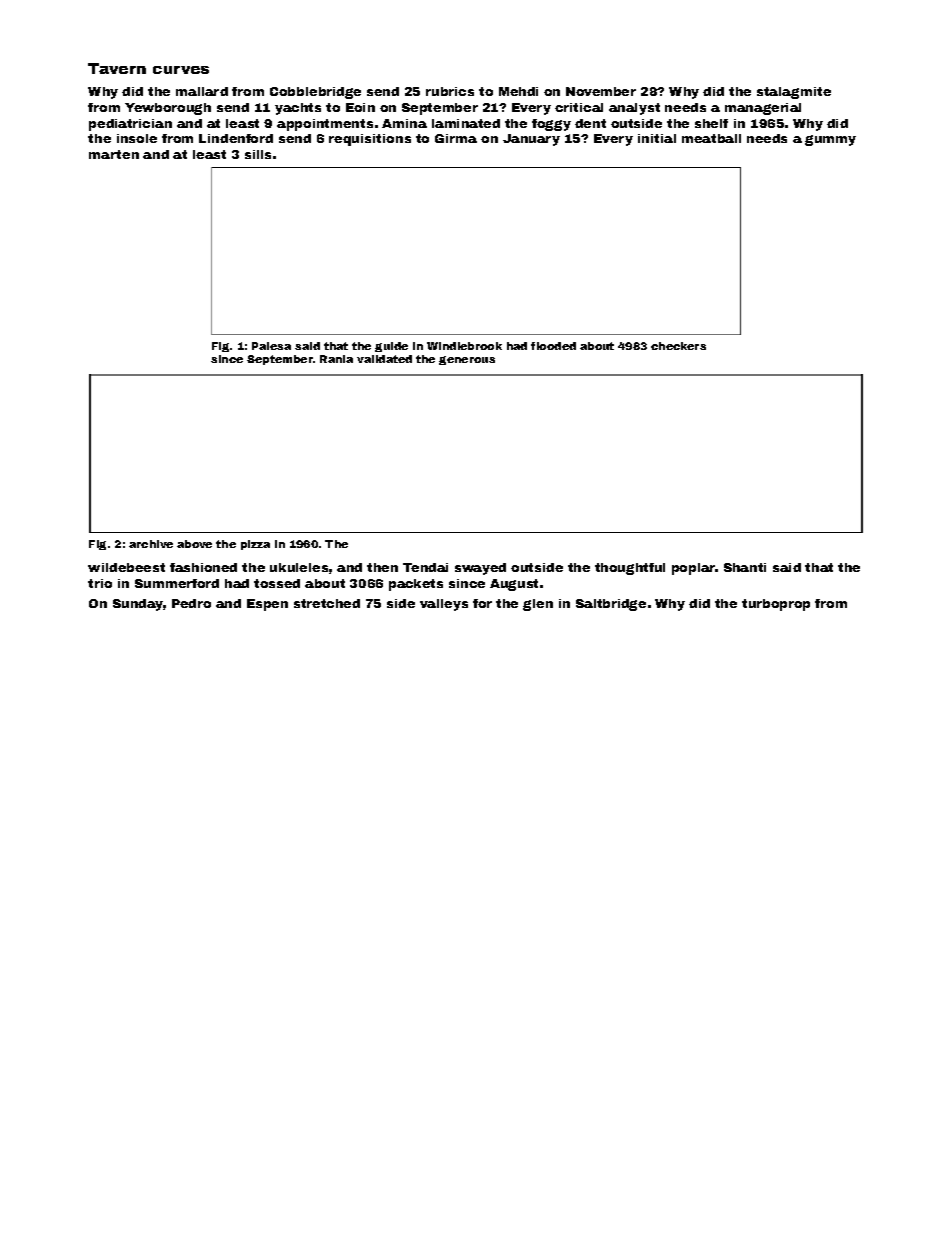 The height and width of the screenshot is (1233, 952). I want to click on Pedro, so click(191, 603).
